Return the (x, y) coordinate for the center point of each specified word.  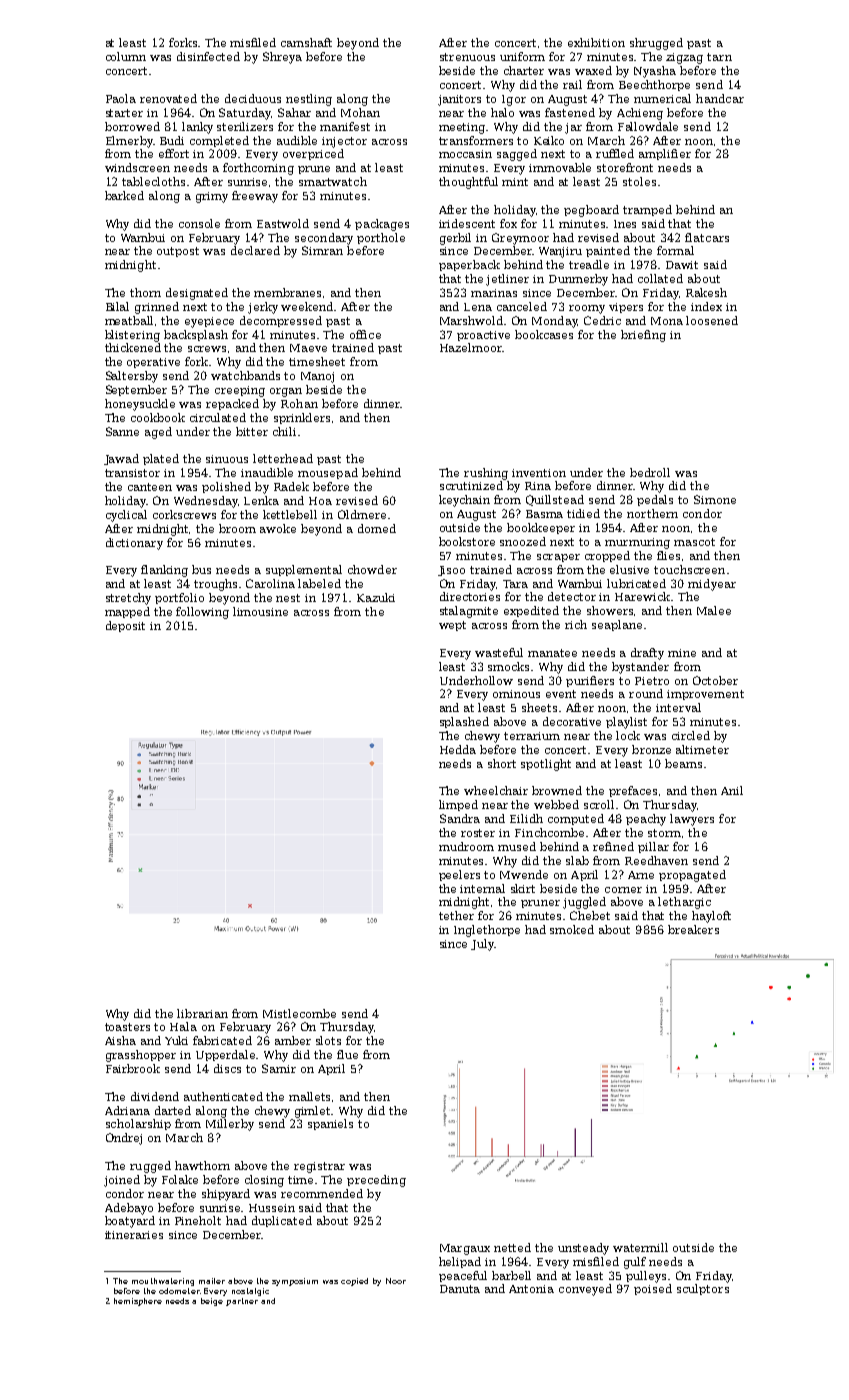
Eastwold (283, 223)
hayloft (711, 917)
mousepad (328, 473)
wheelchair (496, 790)
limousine (260, 611)
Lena (478, 307)
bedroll (650, 472)
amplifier (665, 154)
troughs (215, 585)
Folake (180, 1179)
